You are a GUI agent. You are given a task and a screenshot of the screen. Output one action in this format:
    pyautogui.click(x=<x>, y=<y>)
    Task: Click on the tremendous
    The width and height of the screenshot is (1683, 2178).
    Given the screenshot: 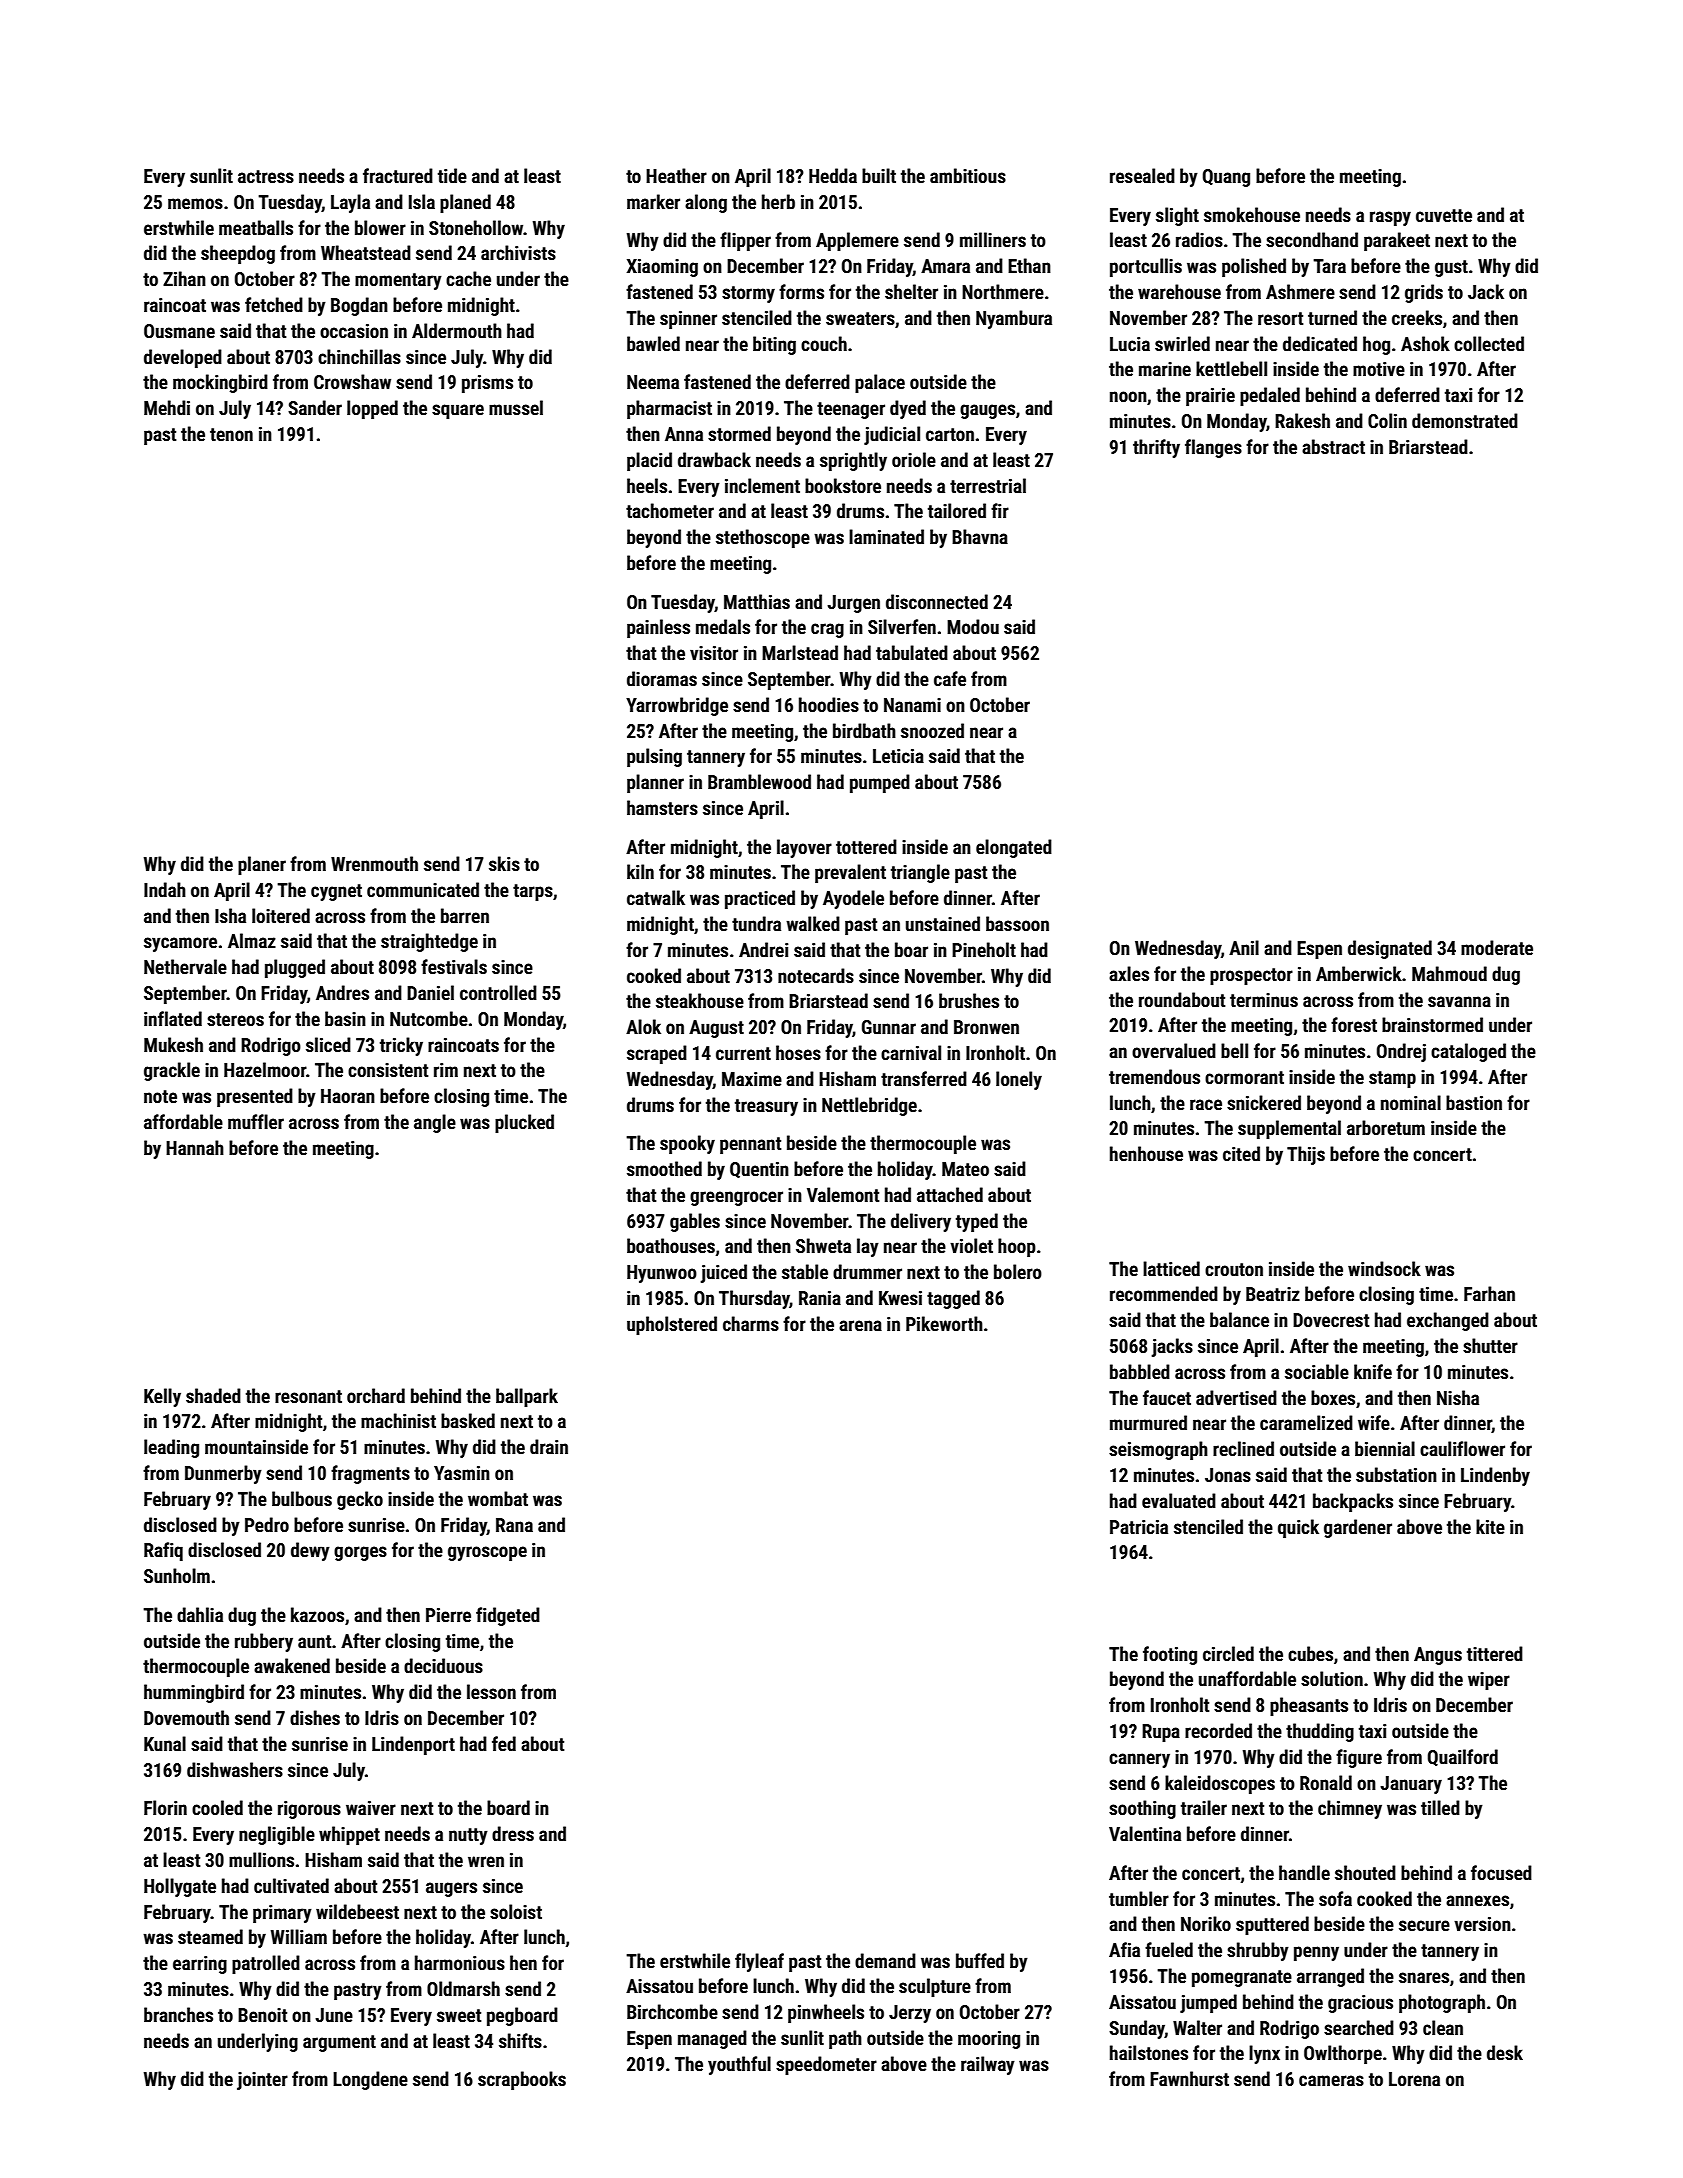 What is the action you would take?
    pyautogui.click(x=1154, y=1076)
